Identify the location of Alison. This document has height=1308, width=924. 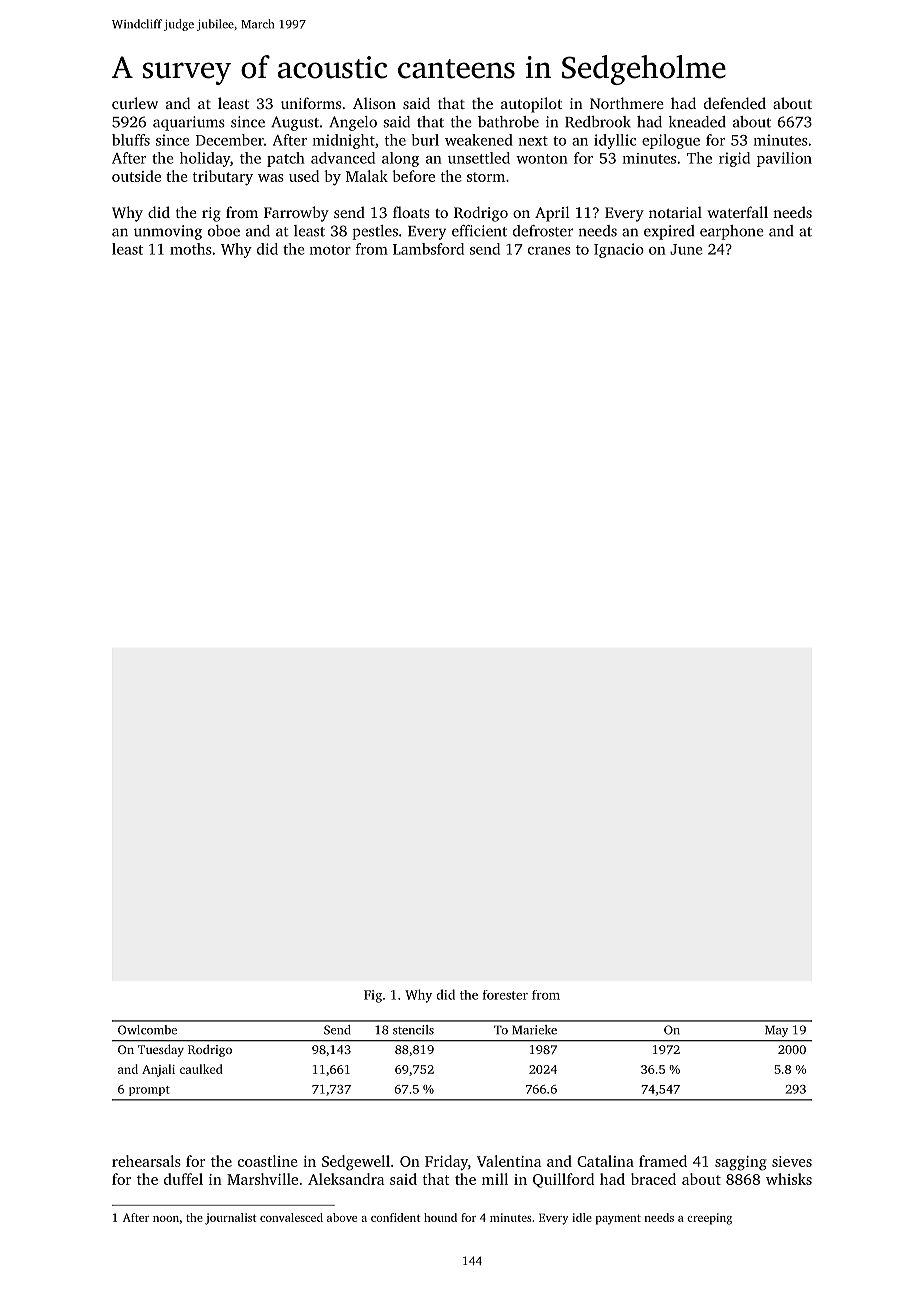
(374, 103).
